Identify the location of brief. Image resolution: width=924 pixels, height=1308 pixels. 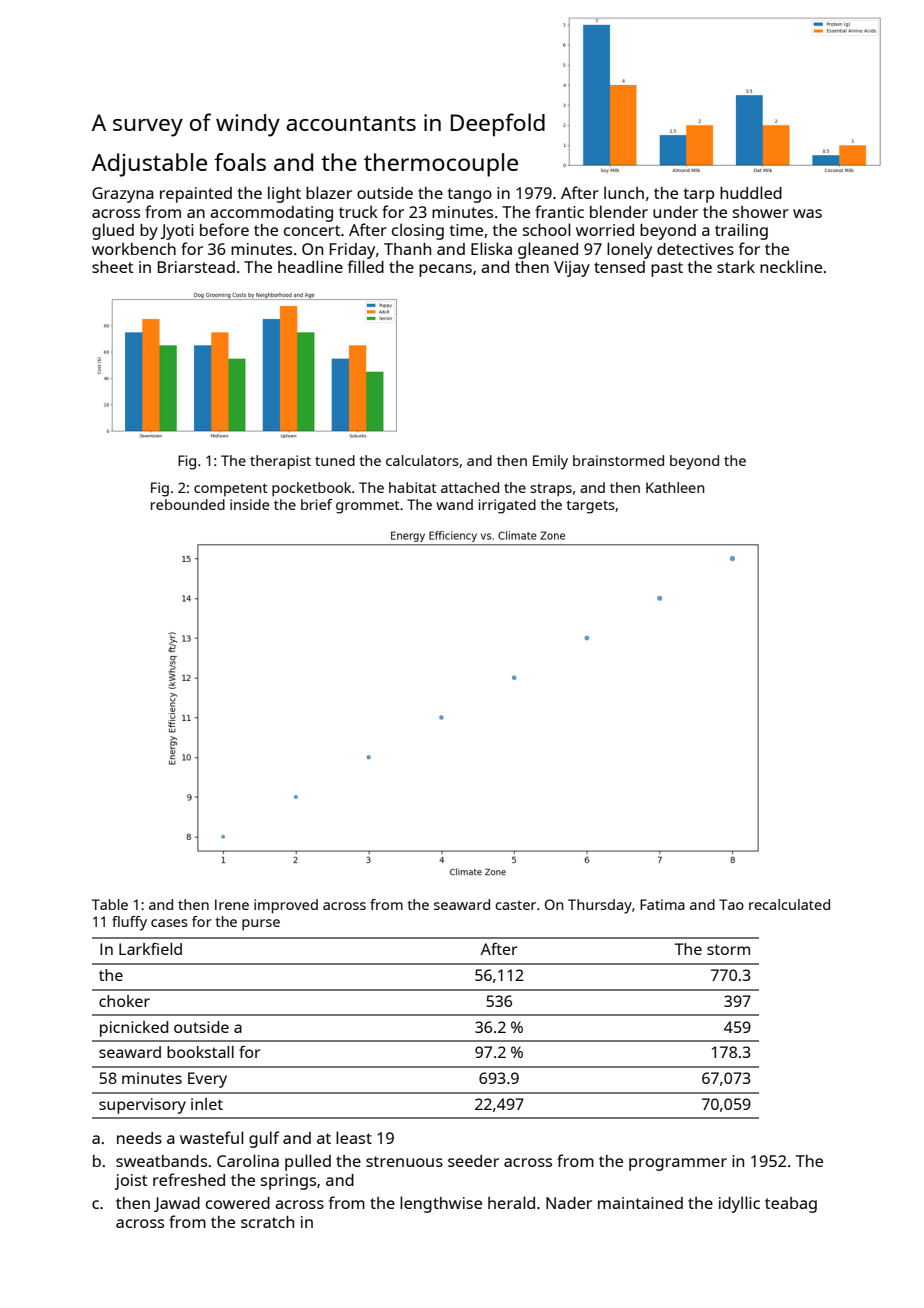
(316, 504).
